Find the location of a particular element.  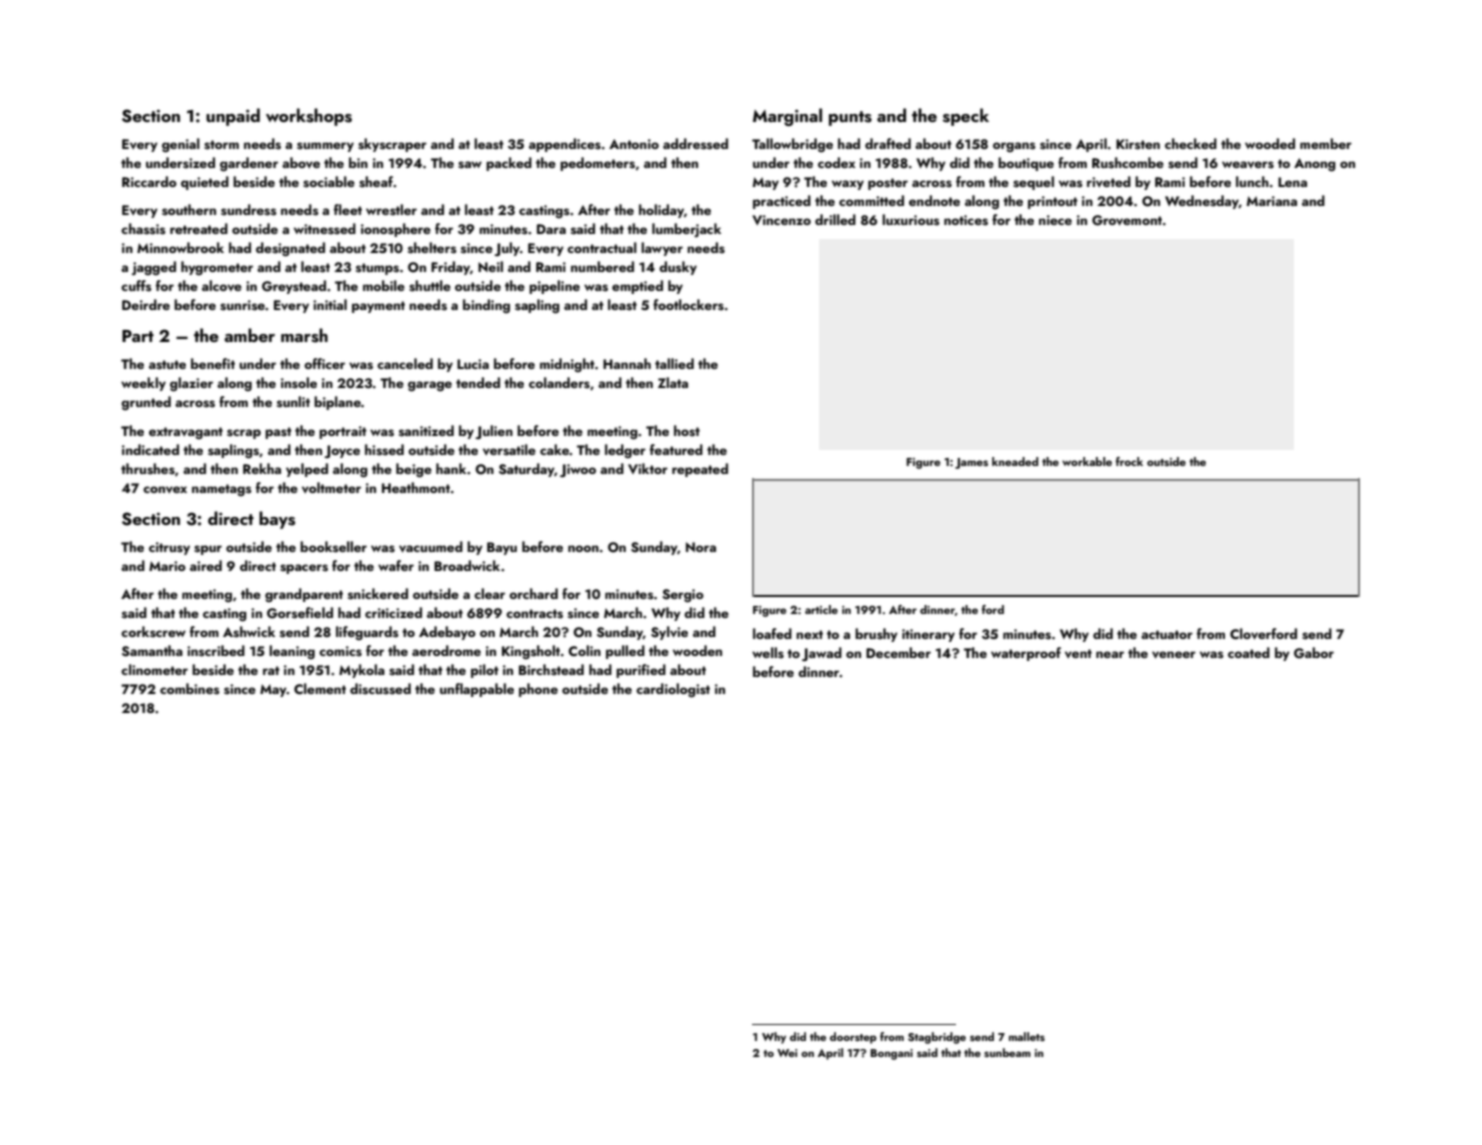

past is located at coordinates (278, 433).
